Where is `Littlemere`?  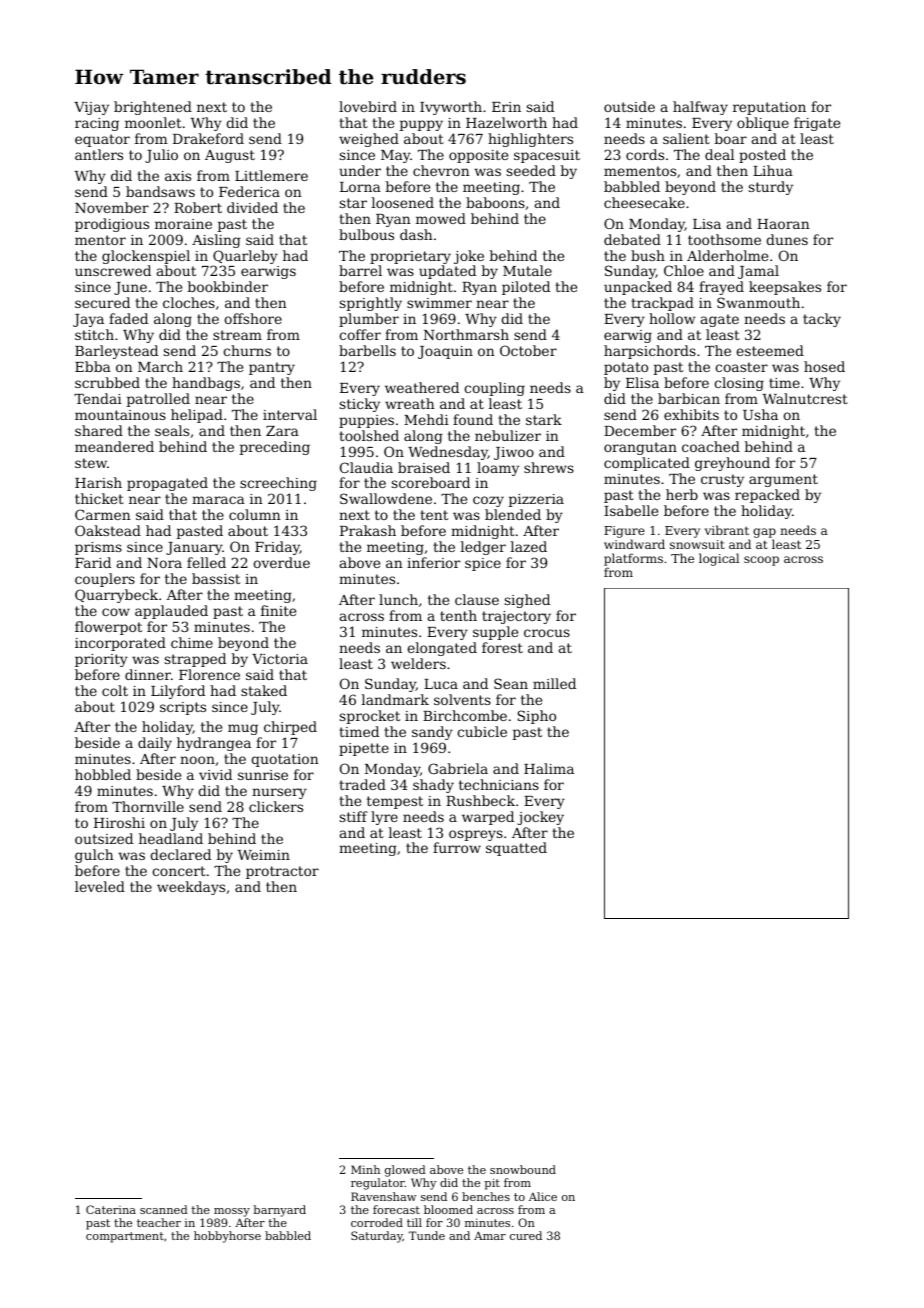 Littlemere is located at coordinates (271, 175).
